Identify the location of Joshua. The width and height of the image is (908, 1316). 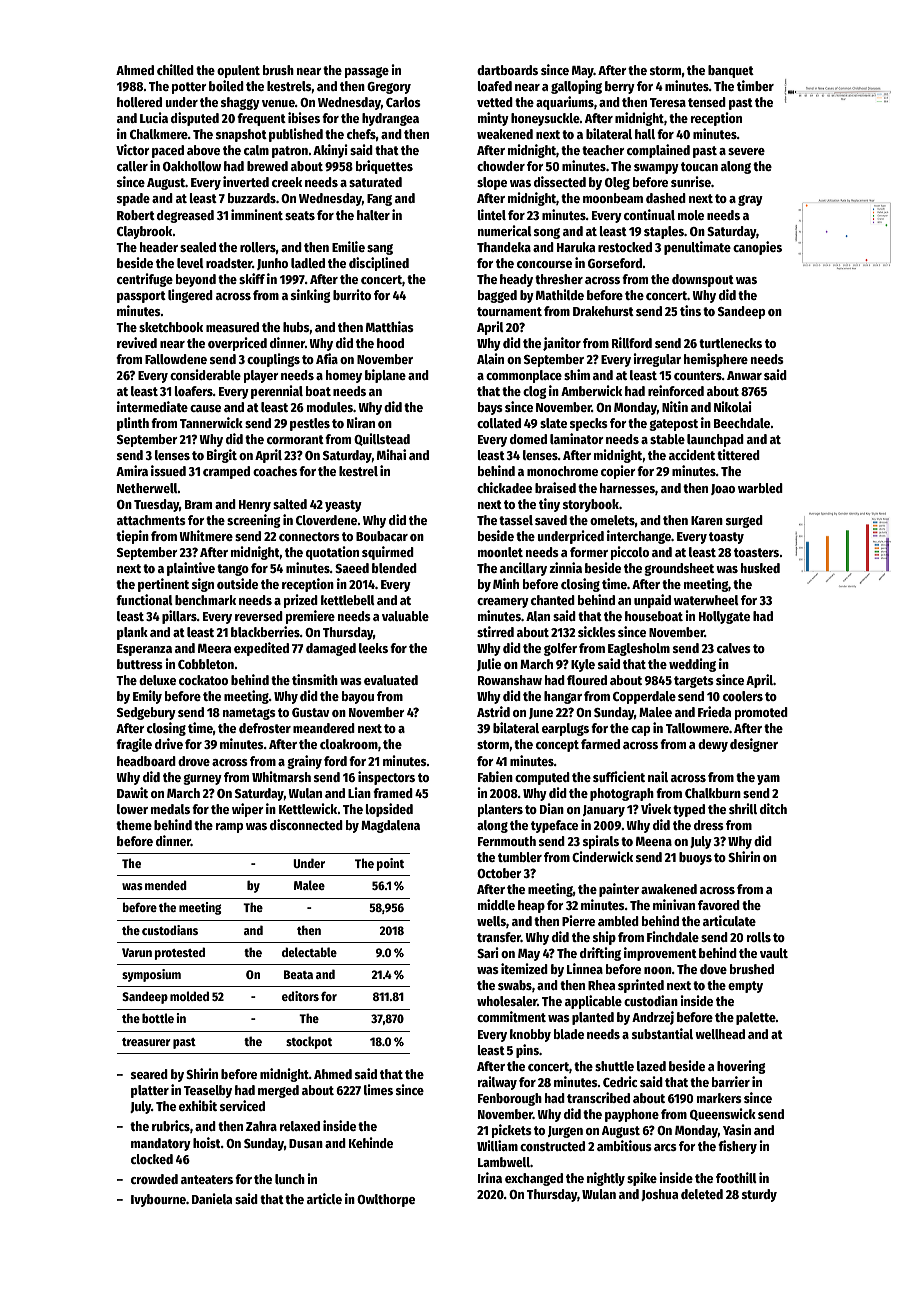
(659, 1195).
